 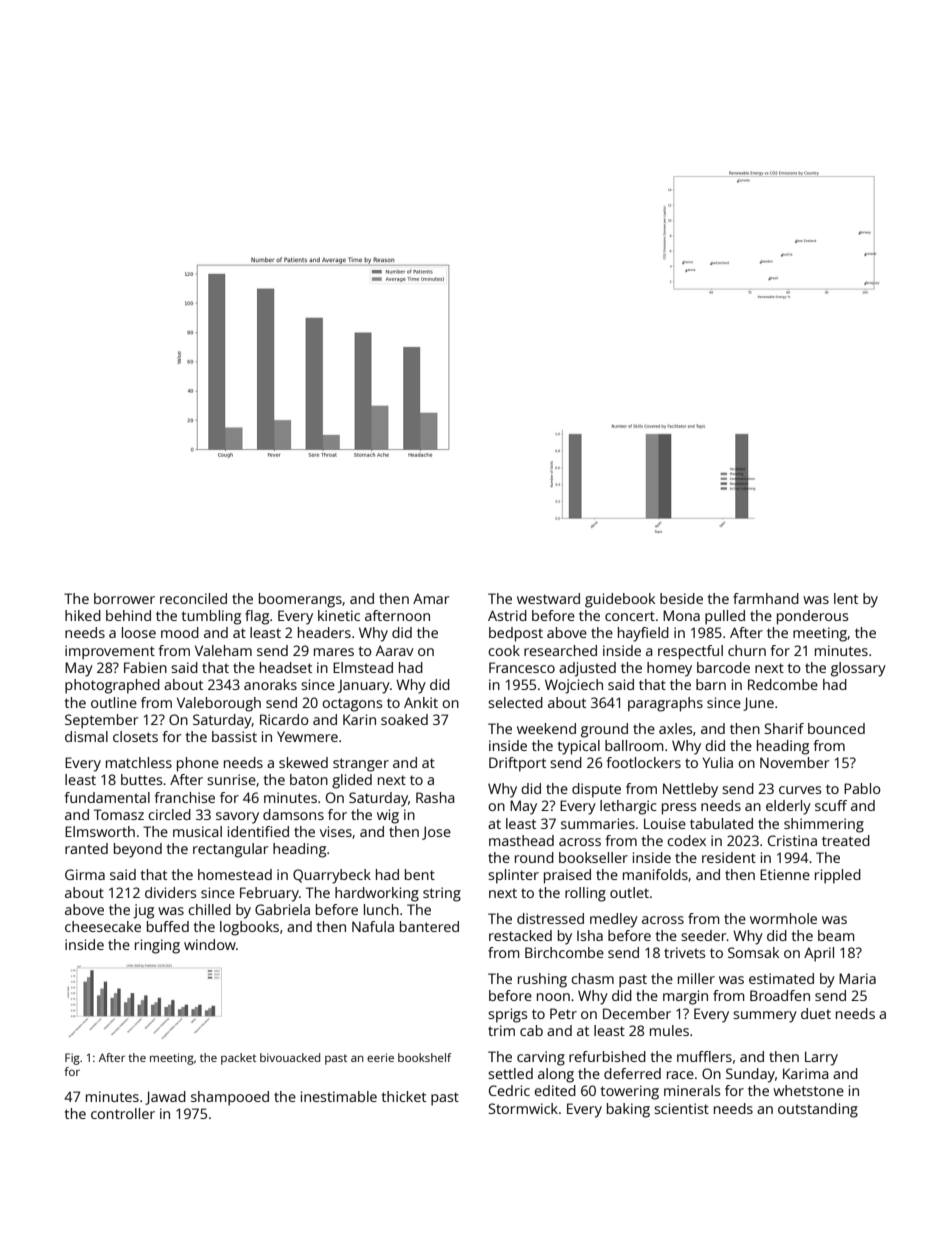 I want to click on boomerangs, so click(x=300, y=600).
